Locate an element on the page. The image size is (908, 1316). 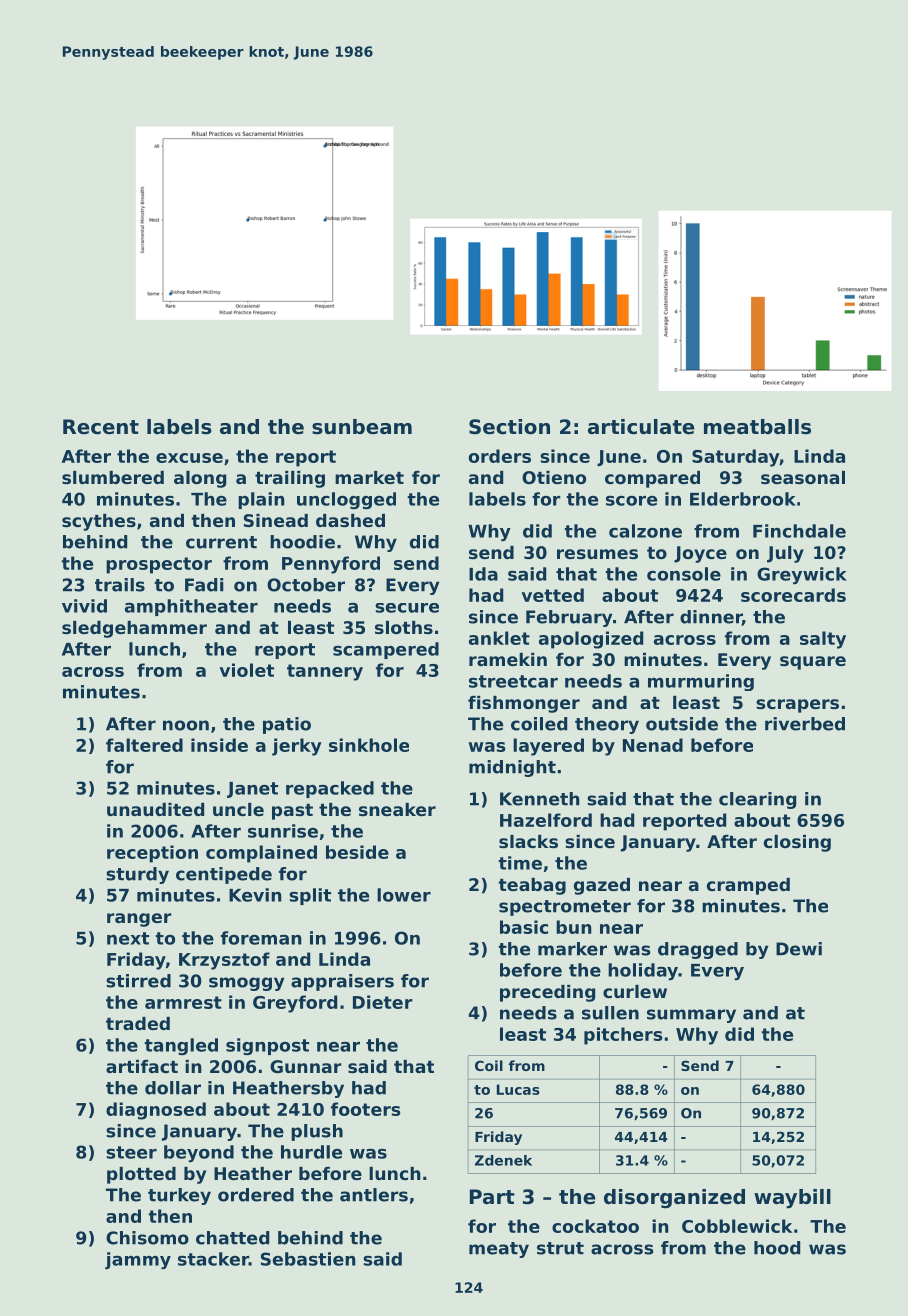
jammy is located at coordinates (138, 1261).
